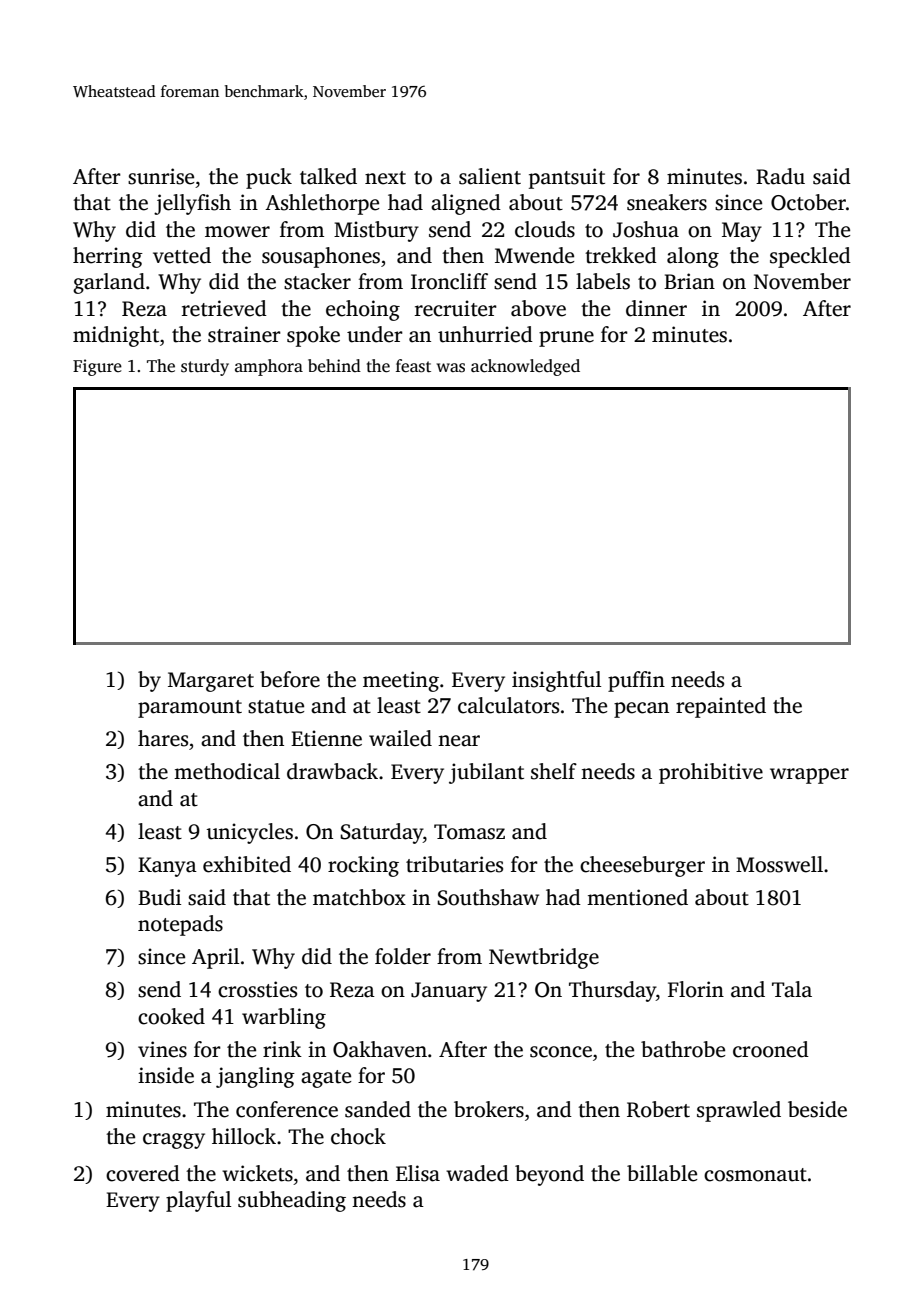  I want to click on Mistbury, so click(376, 231).
